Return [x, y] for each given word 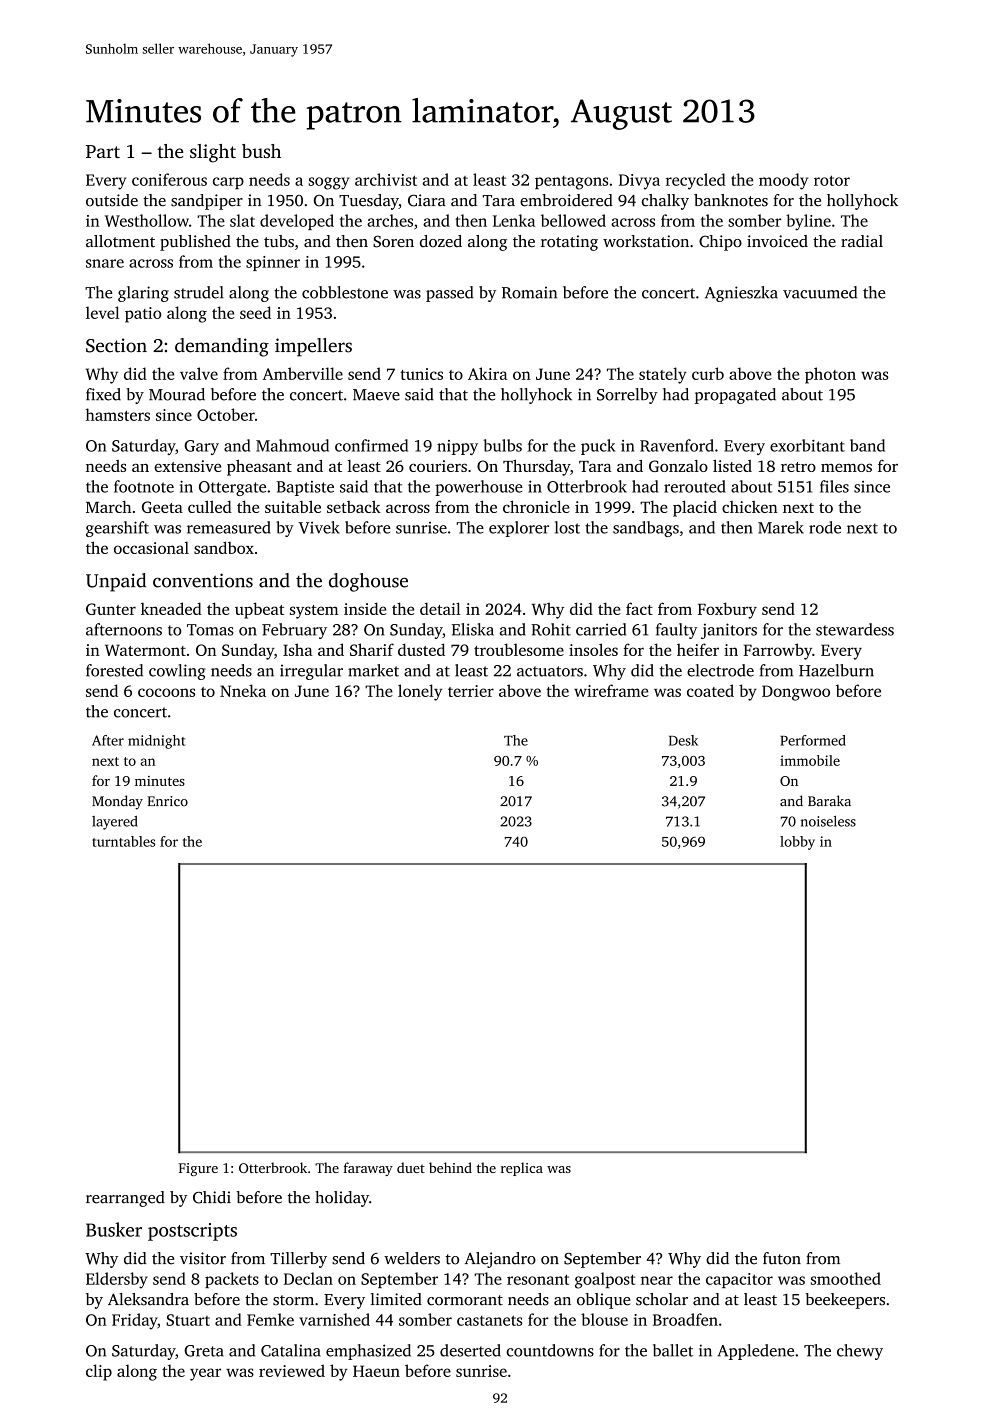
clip [99, 1372]
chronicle [536, 506]
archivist [386, 179]
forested [114, 670]
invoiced [777, 241]
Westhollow [147, 220]
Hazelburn [836, 670]
